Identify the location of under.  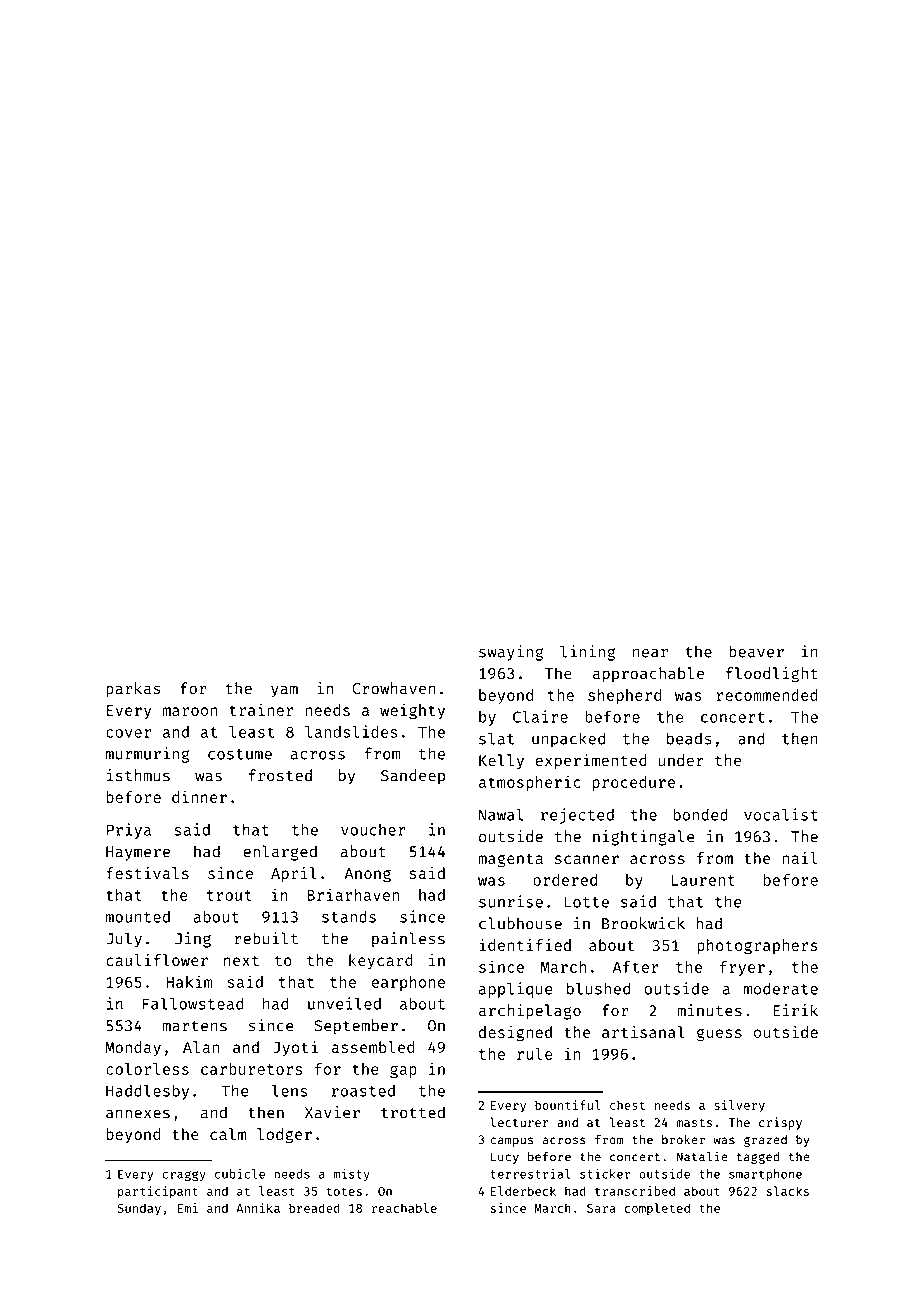
(681, 760).
